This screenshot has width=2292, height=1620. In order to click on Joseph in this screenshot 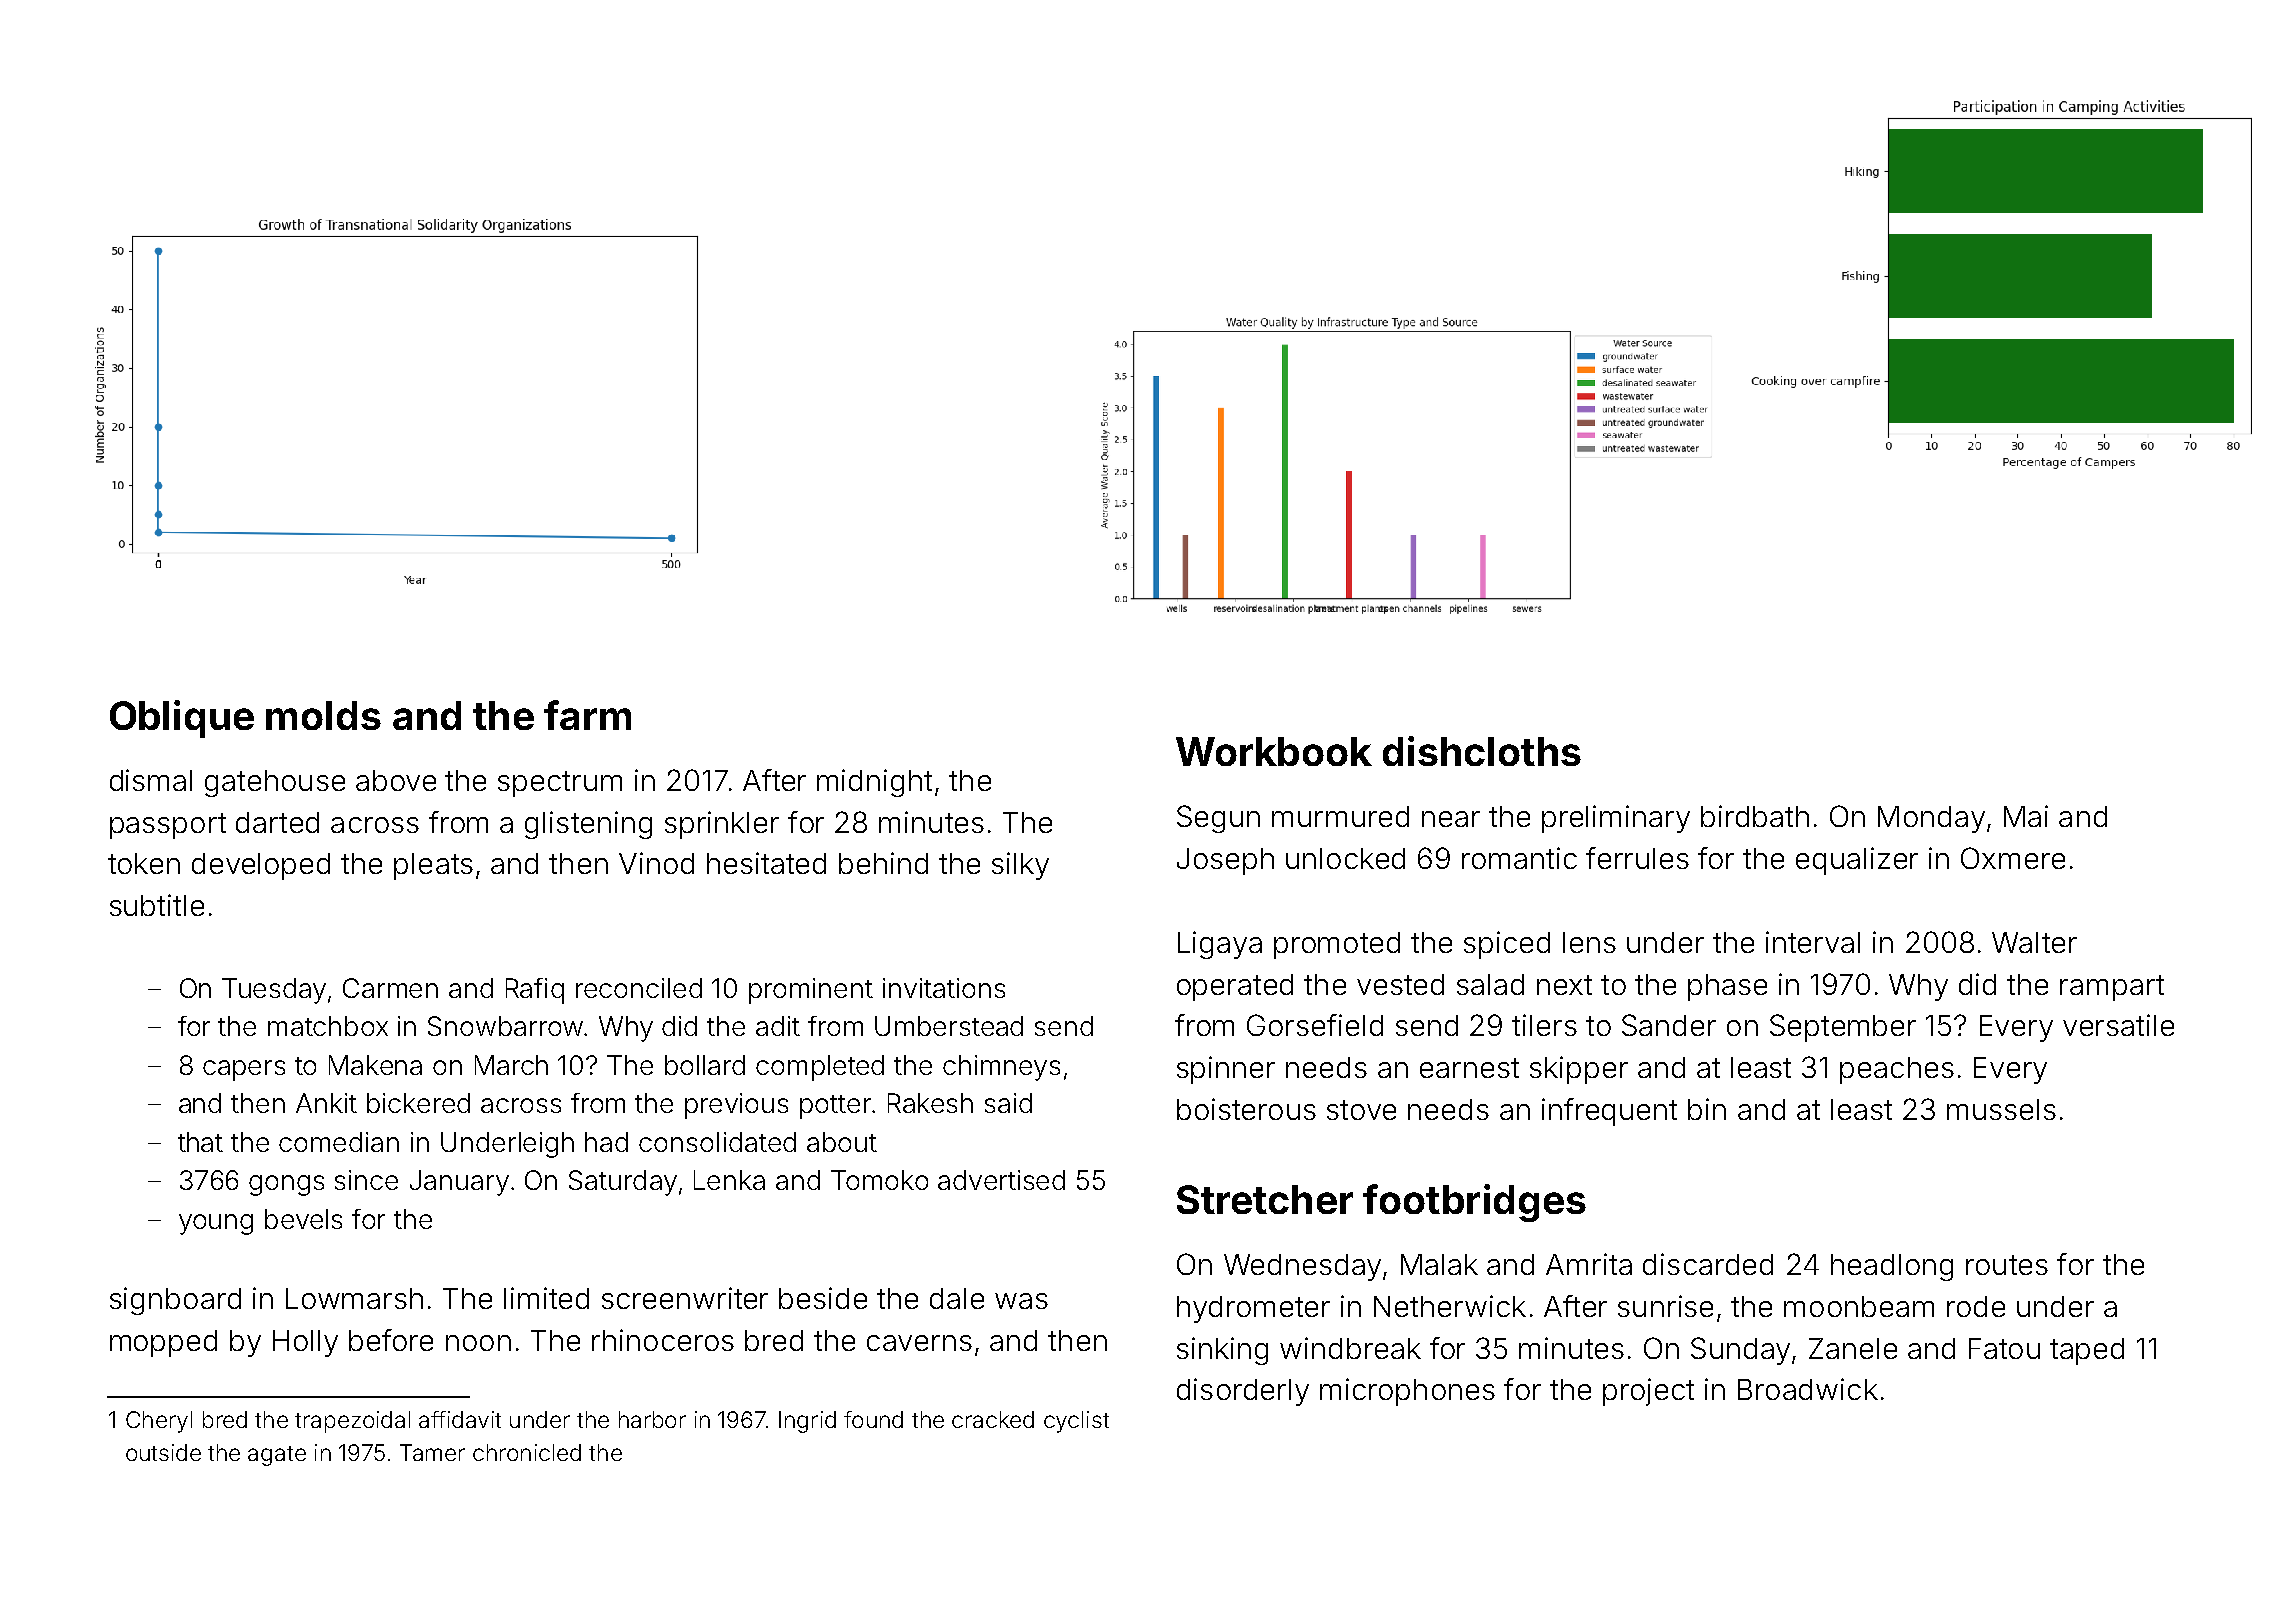, I will do `click(1225, 861)`.
